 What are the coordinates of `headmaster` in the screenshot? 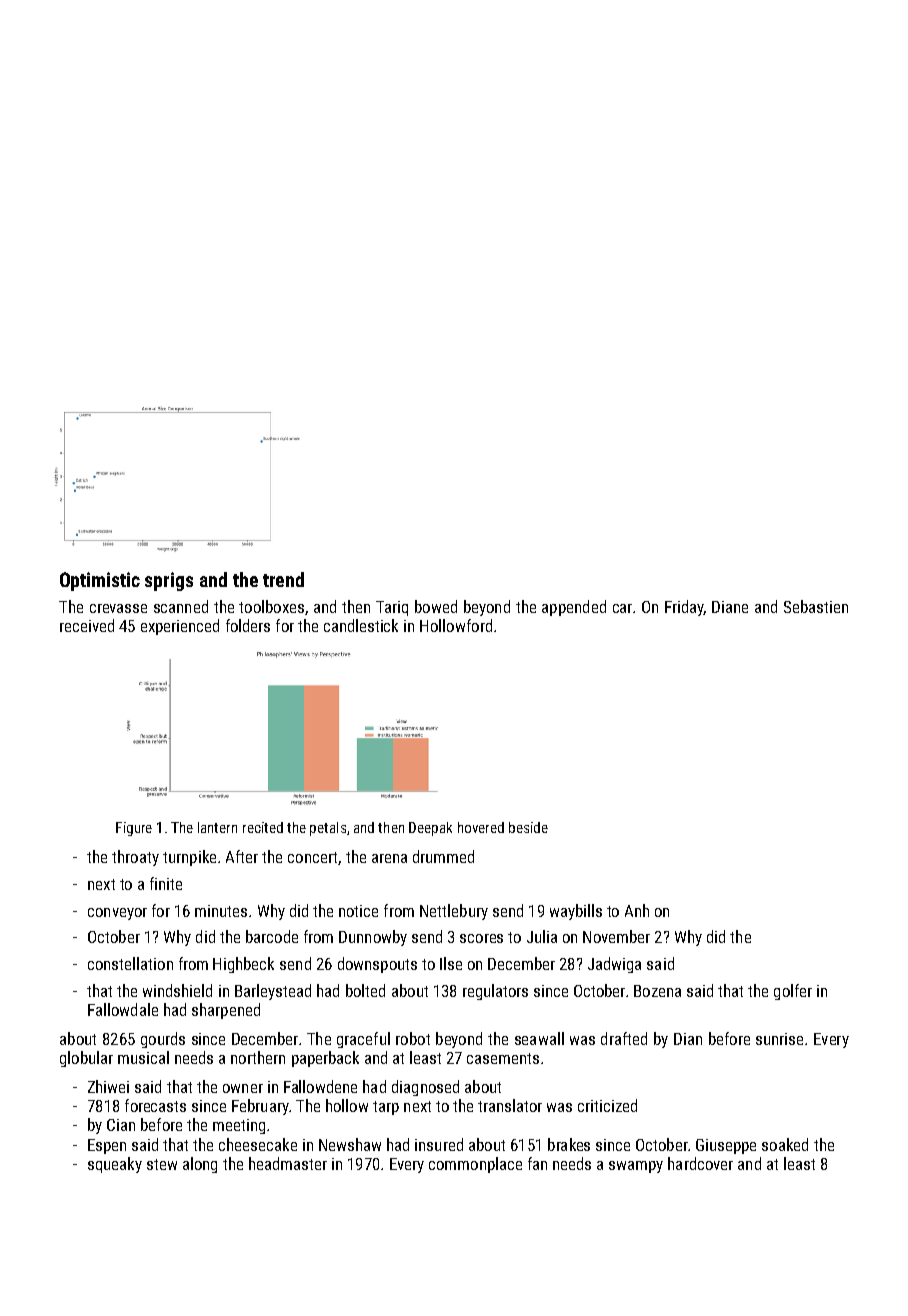 It's located at (288, 1163).
